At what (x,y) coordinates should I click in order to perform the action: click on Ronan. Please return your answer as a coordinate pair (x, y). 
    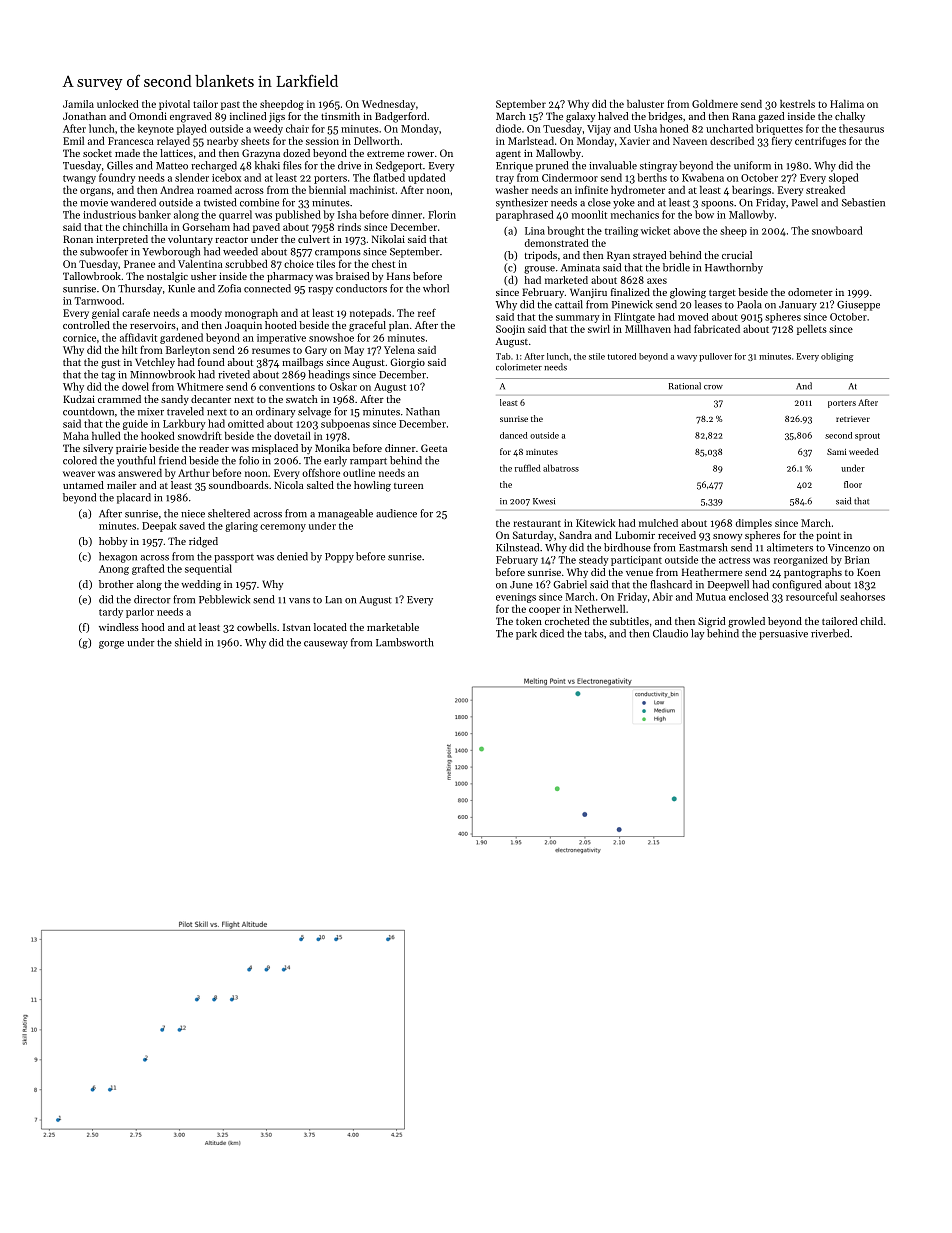
    Looking at the image, I should click on (78, 239).
